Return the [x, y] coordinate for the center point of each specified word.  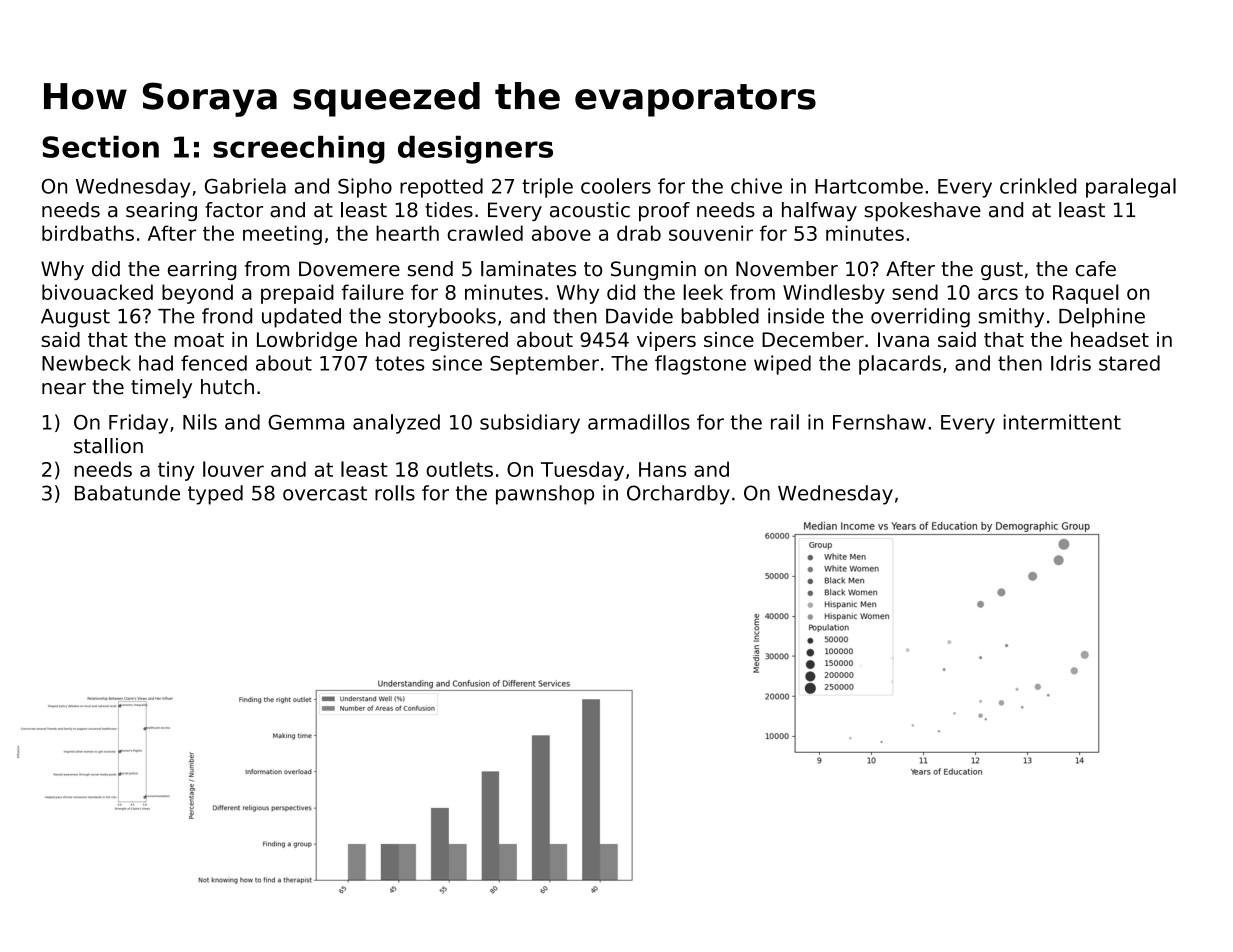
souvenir [711, 233]
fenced [214, 363]
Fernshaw [879, 422]
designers [475, 150]
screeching [299, 150]
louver [233, 469]
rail [785, 422]
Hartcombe [869, 186]
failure [373, 292]
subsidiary [530, 424]
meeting [282, 235]
